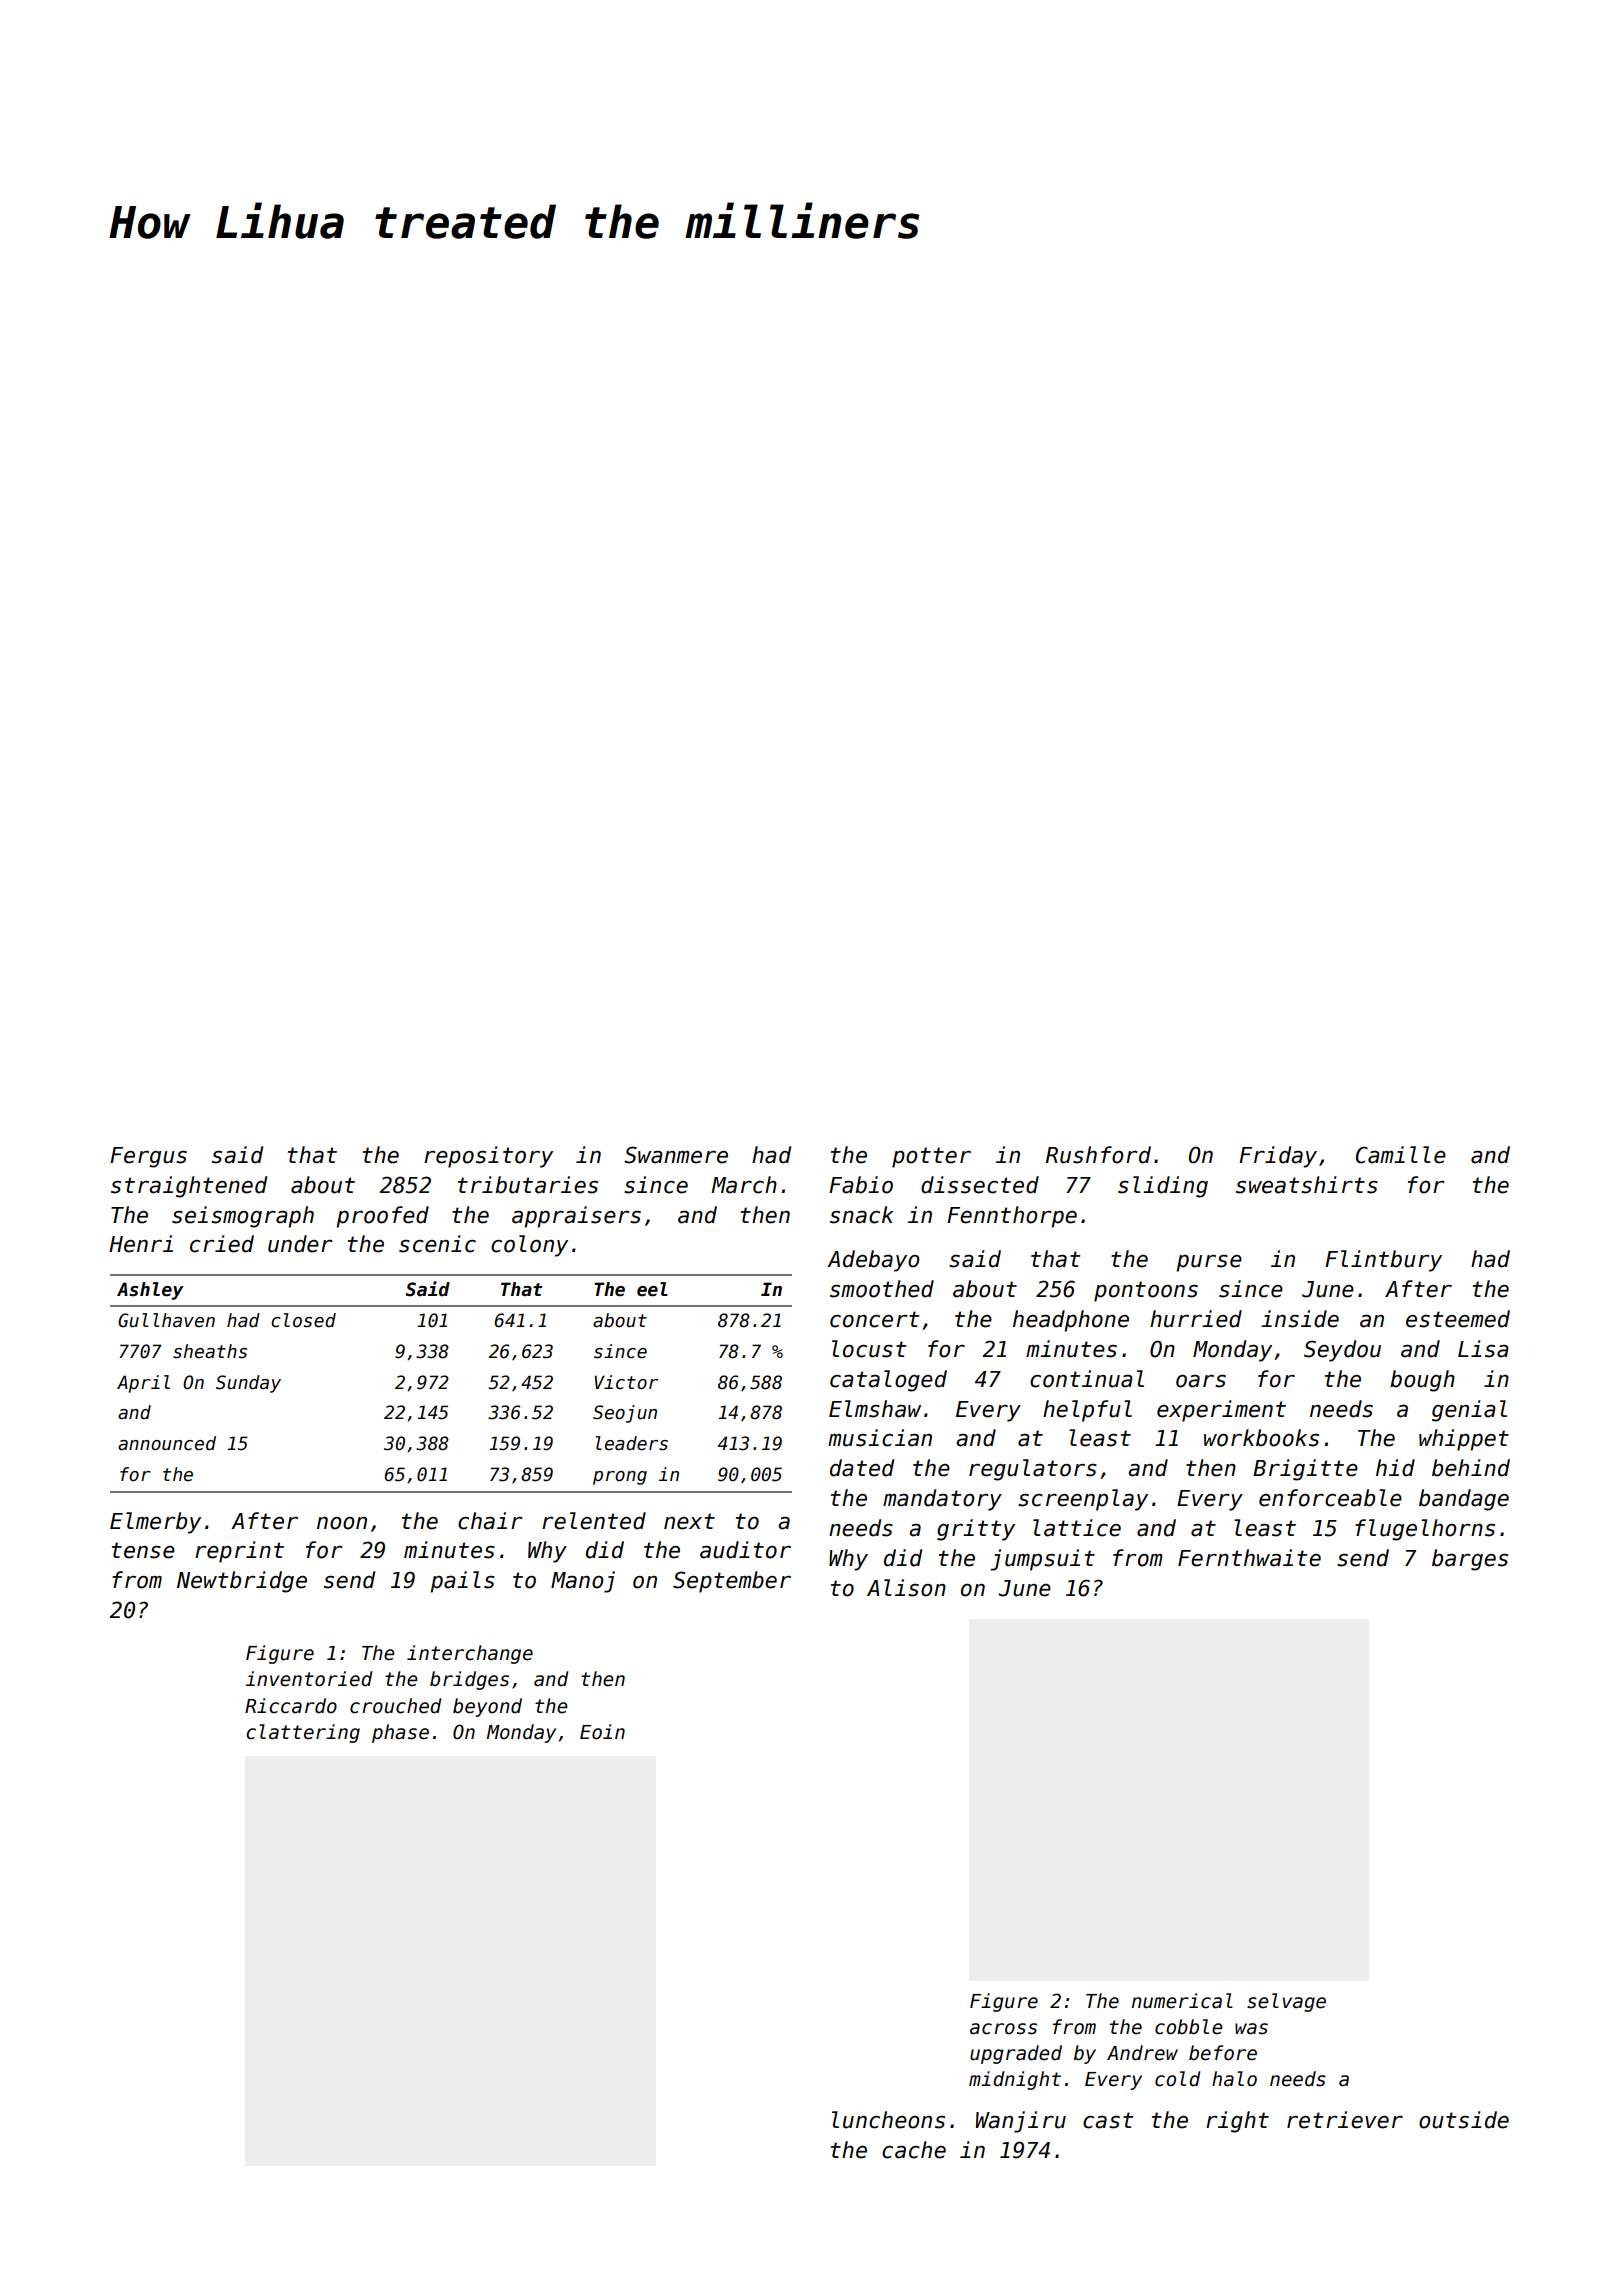 This screenshot has height=2292, width=1620. Describe the element at coordinates (400, 1733) in the screenshot. I see `phase` at that location.
